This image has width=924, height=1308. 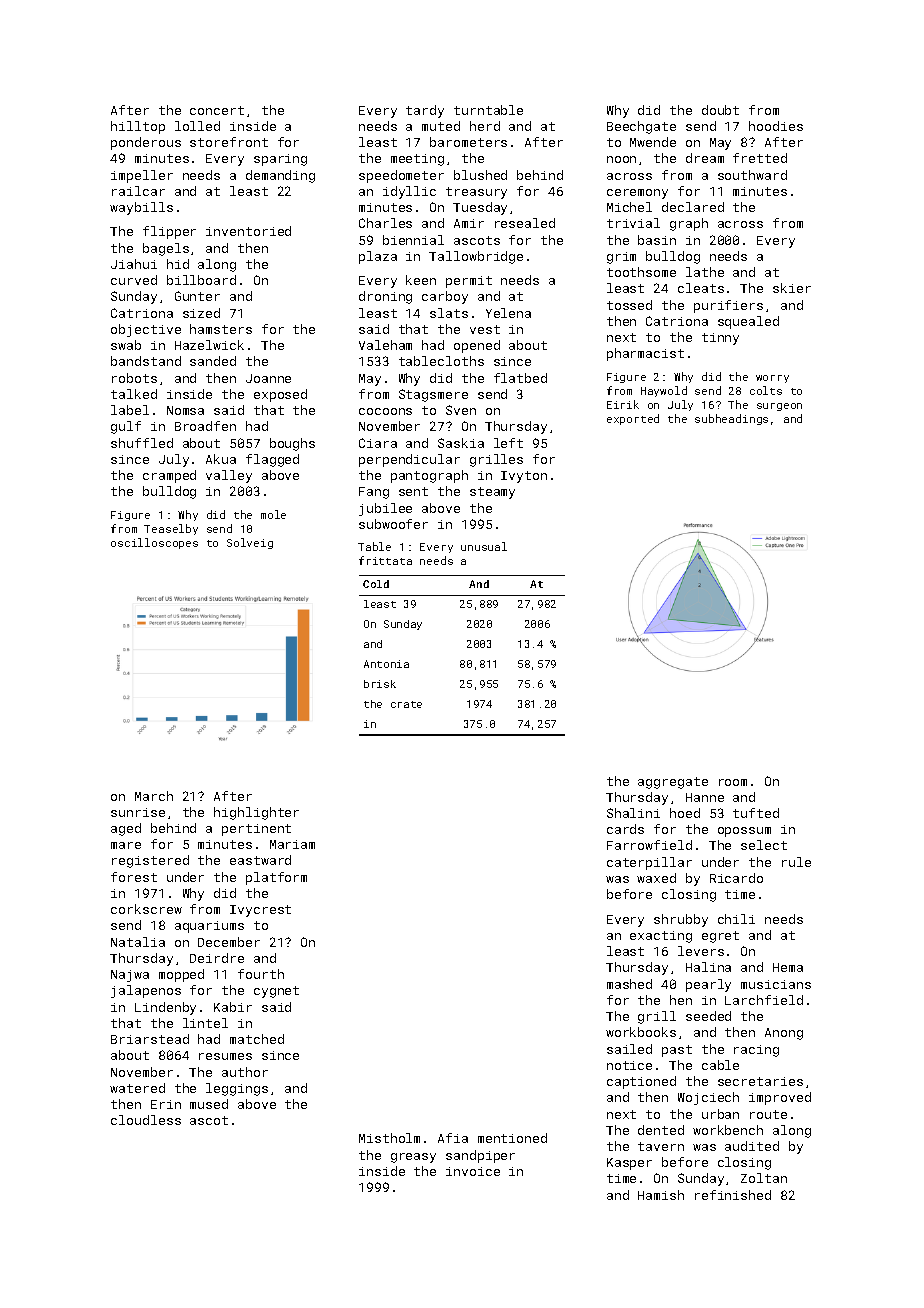 I want to click on doubt, so click(x=720, y=110).
